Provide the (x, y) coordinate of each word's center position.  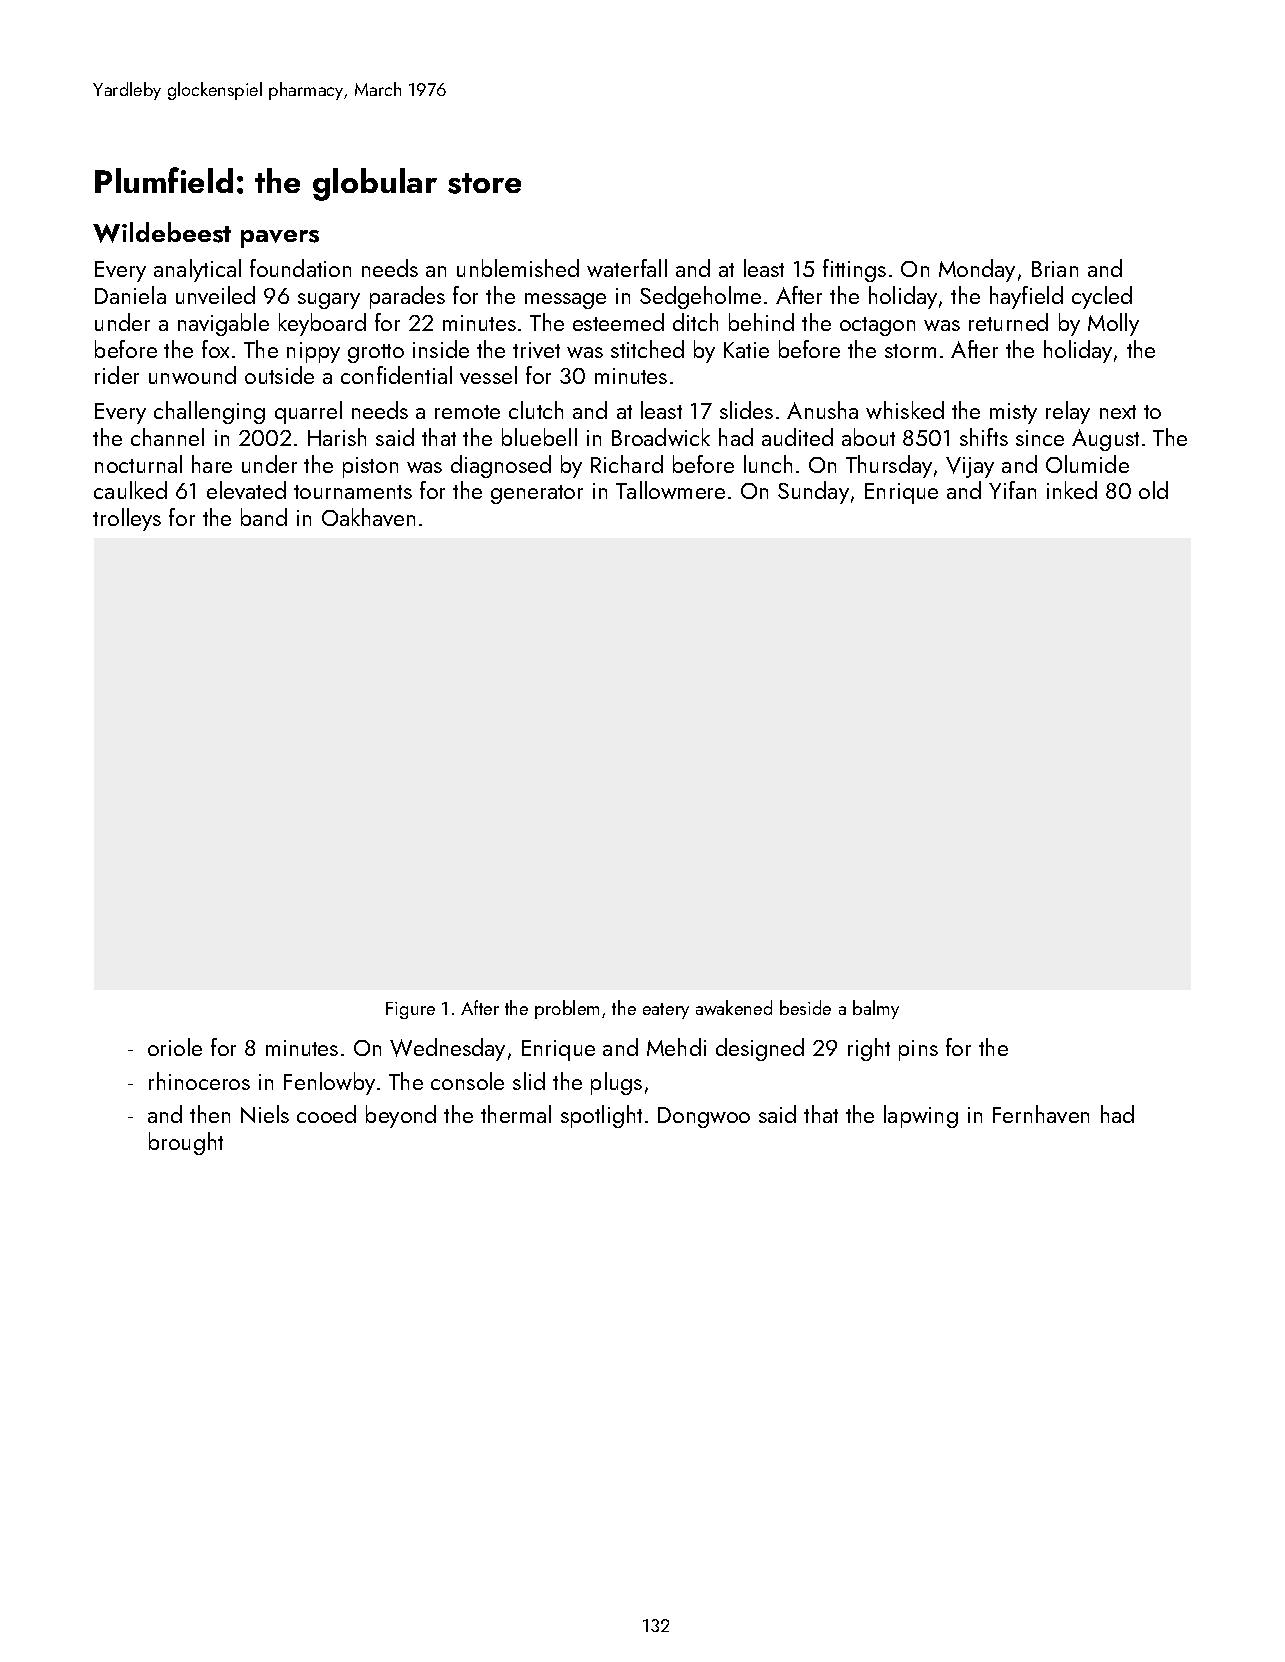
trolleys (127, 519)
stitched (647, 349)
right (869, 1049)
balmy (876, 1009)
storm (910, 351)
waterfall (627, 268)
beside (805, 1007)
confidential (396, 375)
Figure (410, 1010)
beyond (401, 1116)
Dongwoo (704, 1117)
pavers (280, 239)
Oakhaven (368, 517)
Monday (977, 270)
